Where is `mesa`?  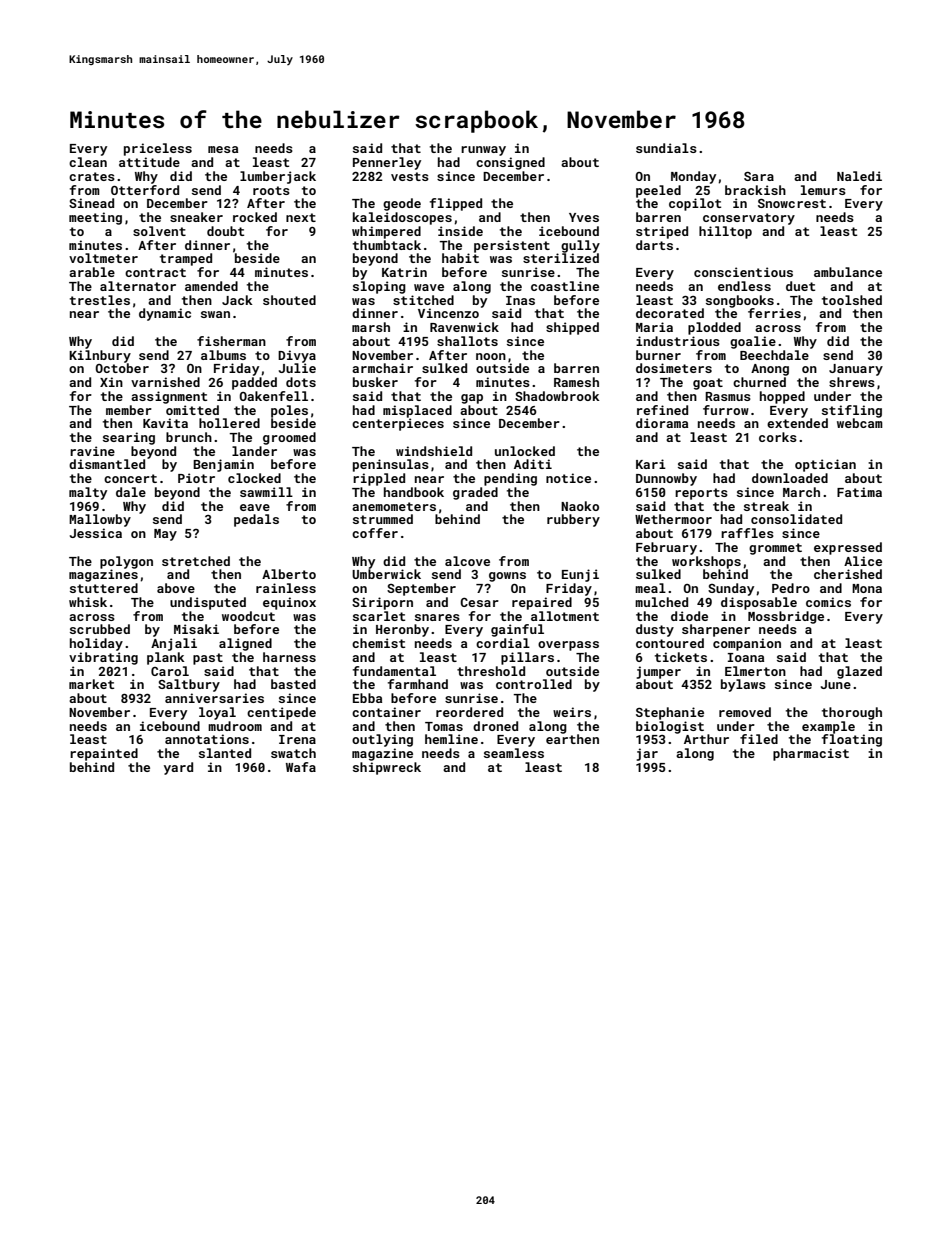 mesa is located at coordinates (223, 149).
